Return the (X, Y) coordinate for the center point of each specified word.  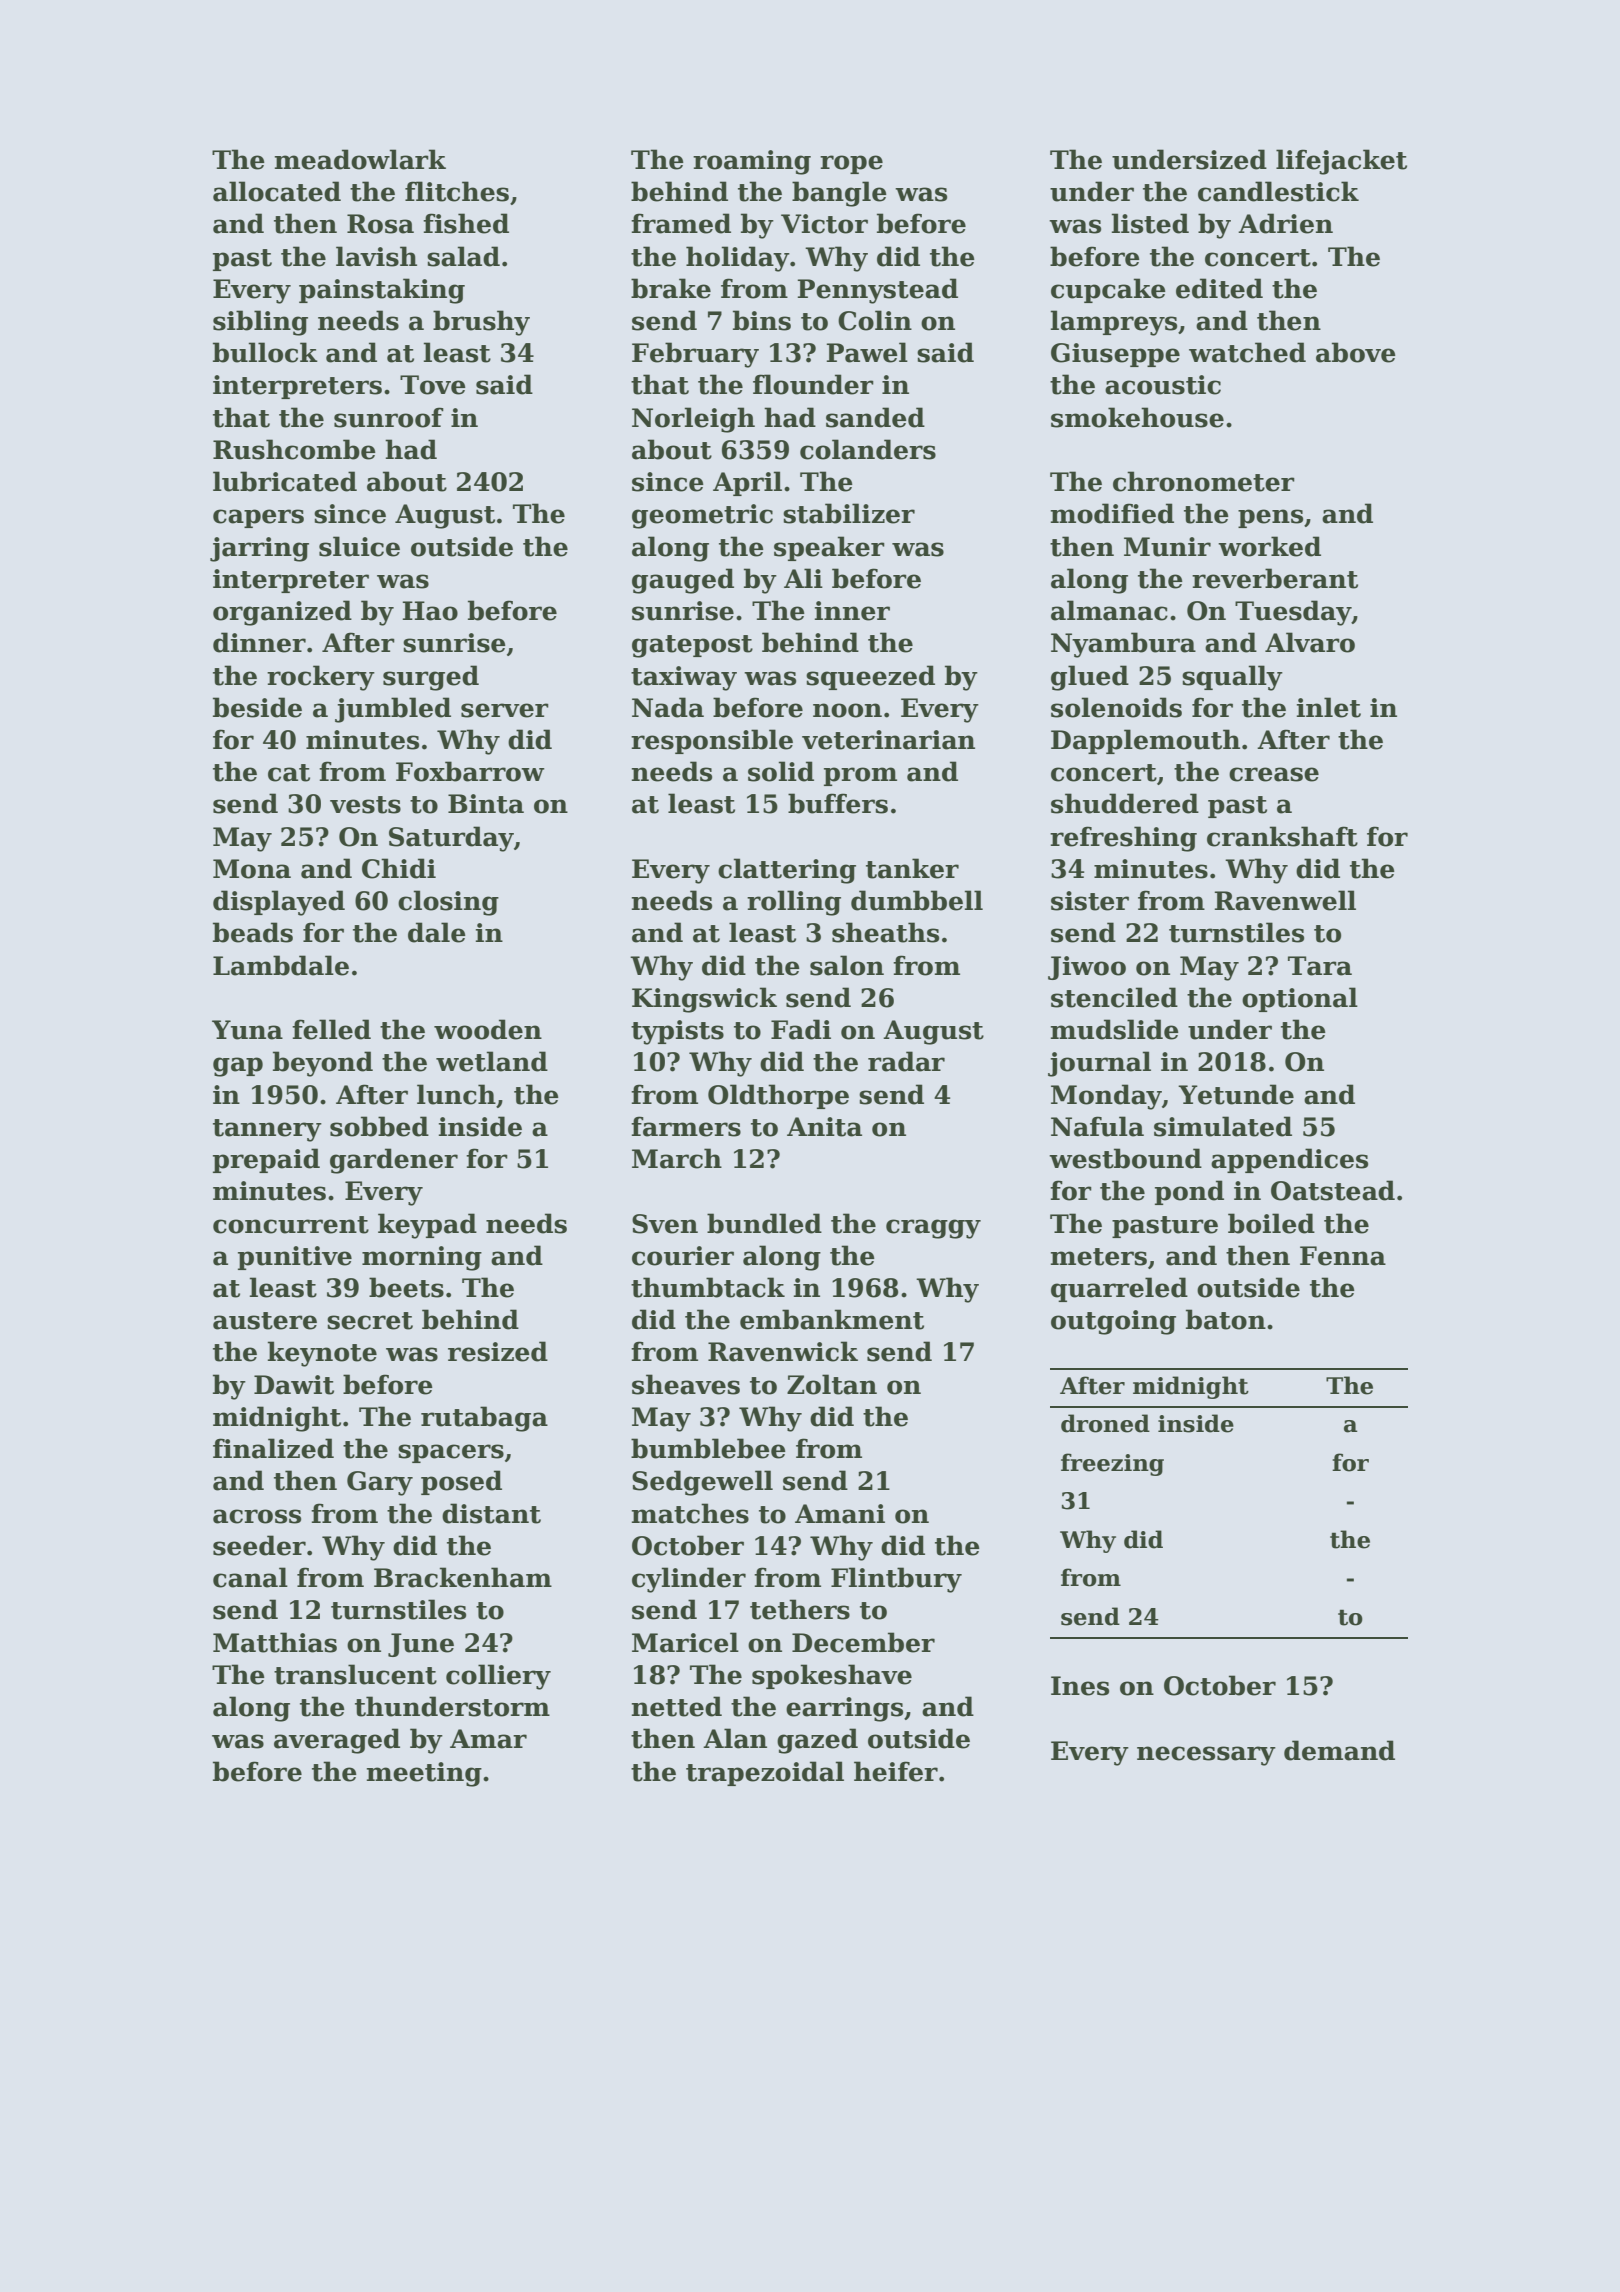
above (1356, 352)
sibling (260, 323)
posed (461, 1482)
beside (257, 707)
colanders (868, 449)
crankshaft (1282, 836)
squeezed (870, 677)
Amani (840, 1514)
